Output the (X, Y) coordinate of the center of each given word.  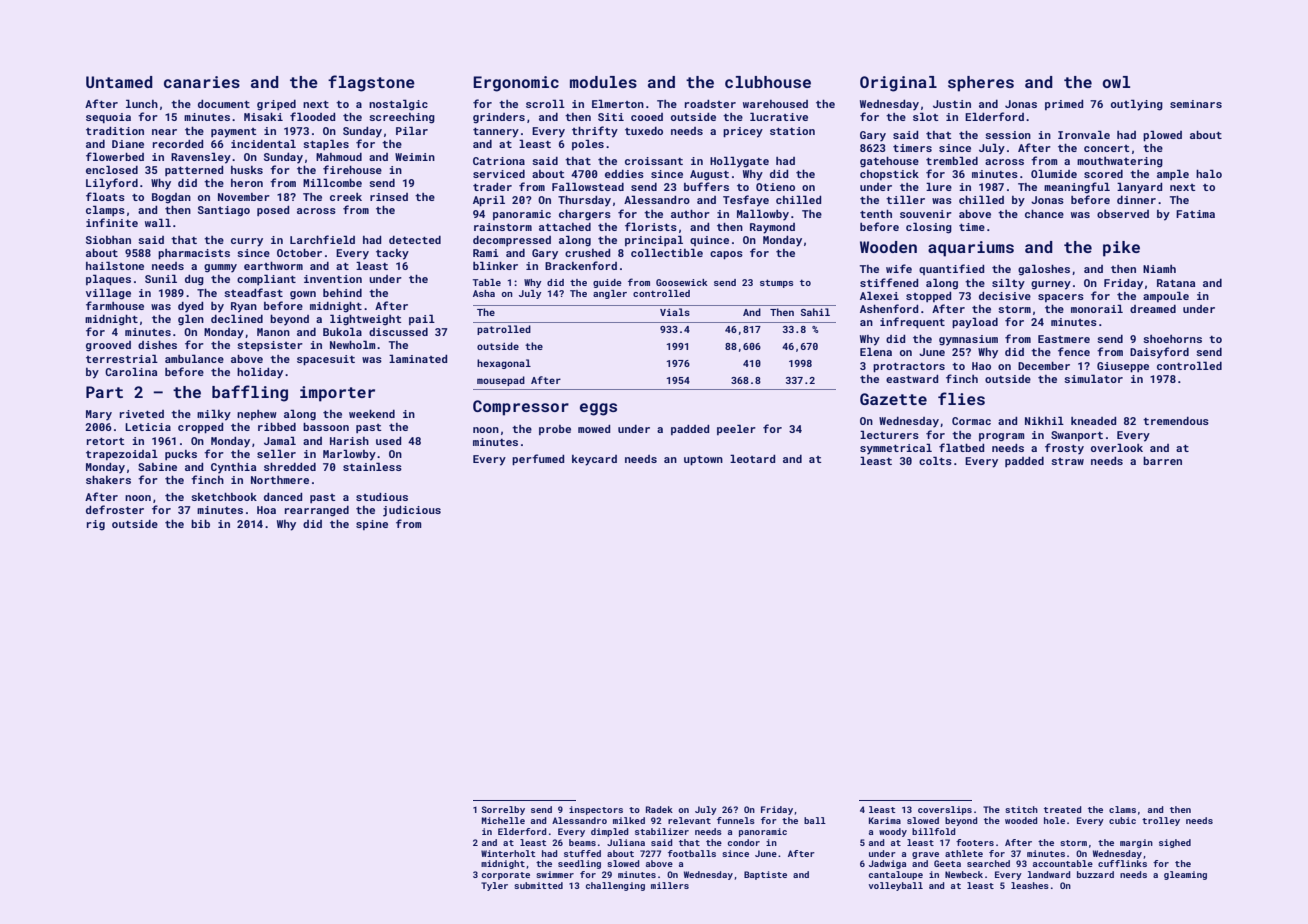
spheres (981, 84)
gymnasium (968, 340)
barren (1162, 461)
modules (603, 82)
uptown (703, 460)
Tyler (494, 886)
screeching (402, 118)
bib (200, 524)
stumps (776, 283)
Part (104, 392)
